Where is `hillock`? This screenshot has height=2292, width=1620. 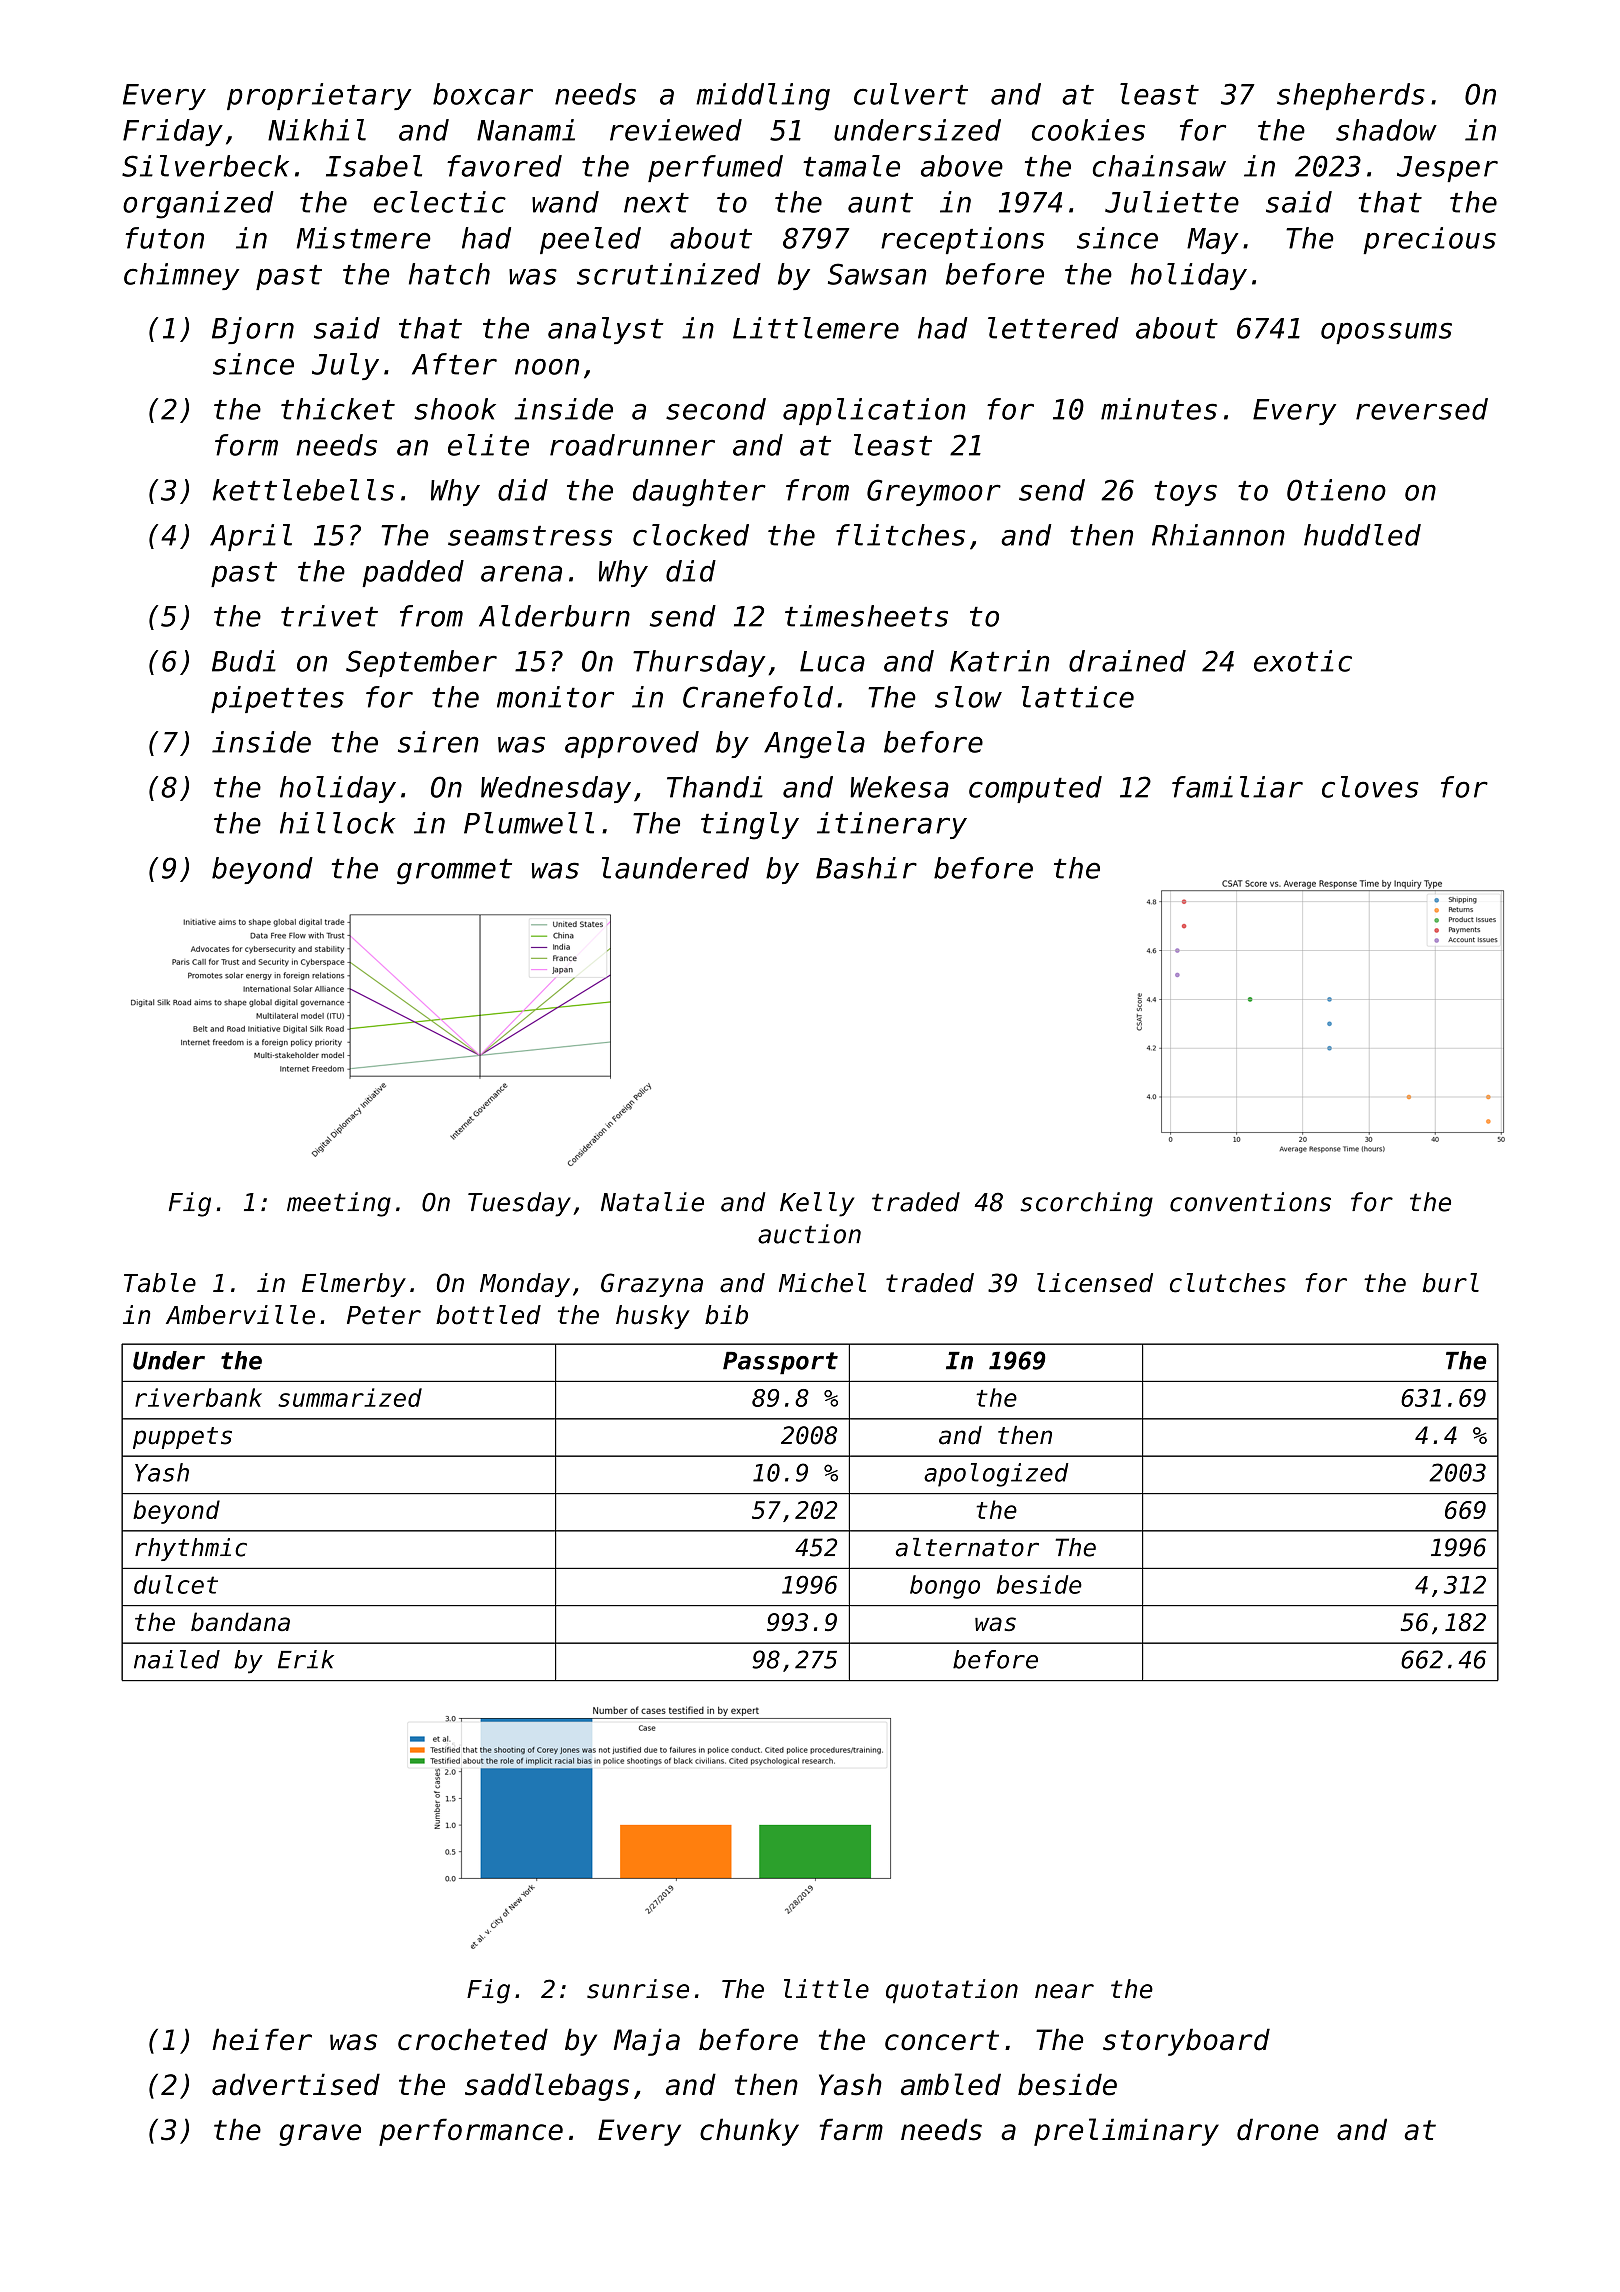
hillock is located at coordinates (338, 823).
